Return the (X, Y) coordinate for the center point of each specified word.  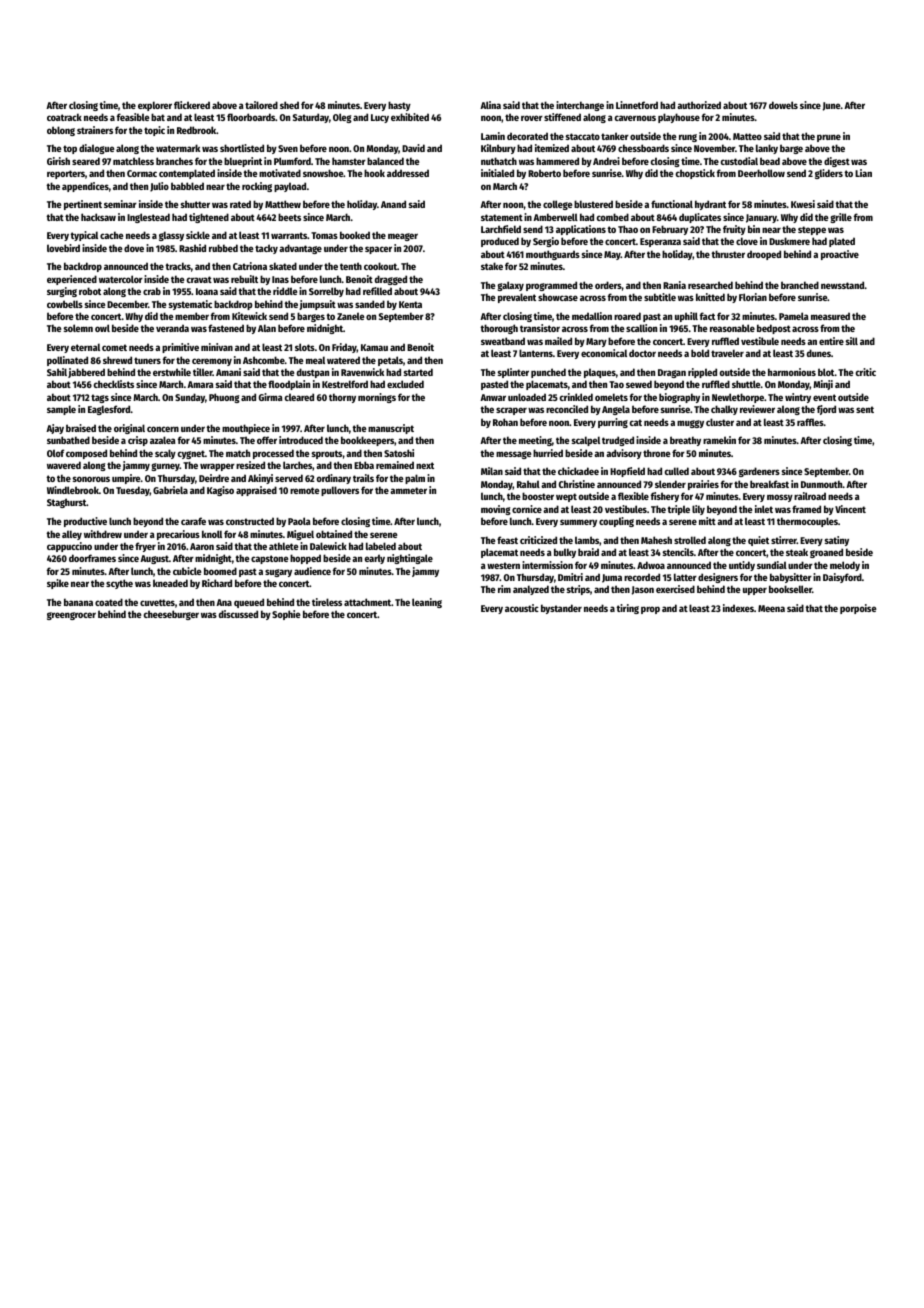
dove (134, 248)
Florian (753, 297)
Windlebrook (73, 490)
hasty (399, 106)
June (832, 106)
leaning (427, 603)
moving (496, 510)
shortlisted (242, 148)
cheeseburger (171, 615)
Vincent (850, 509)
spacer (378, 250)
